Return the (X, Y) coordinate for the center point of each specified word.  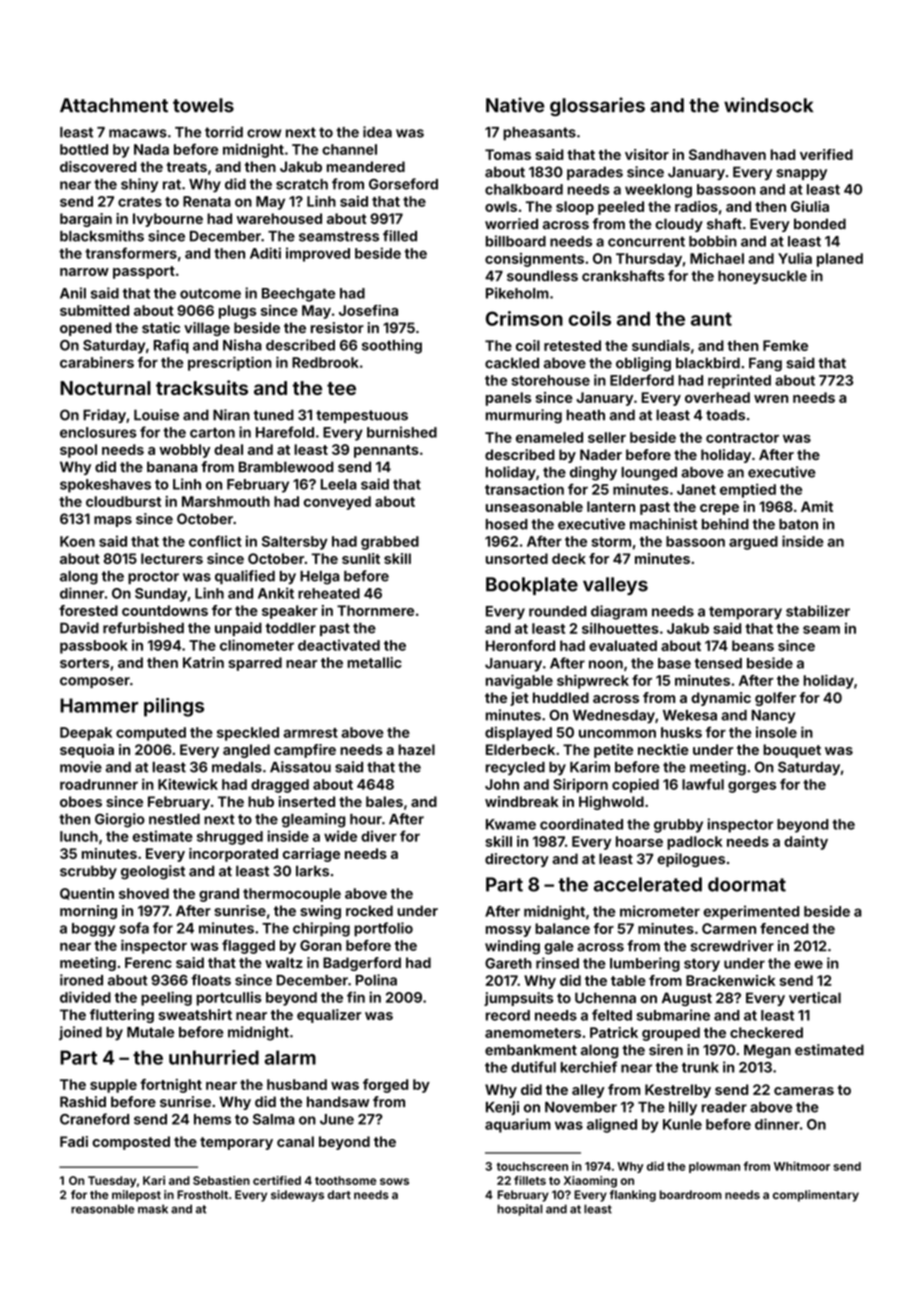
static (161, 327)
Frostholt (202, 1194)
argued (753, 543)
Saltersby (295, 543)
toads (725, 415)
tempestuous (362, 416)
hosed (507, 524)
